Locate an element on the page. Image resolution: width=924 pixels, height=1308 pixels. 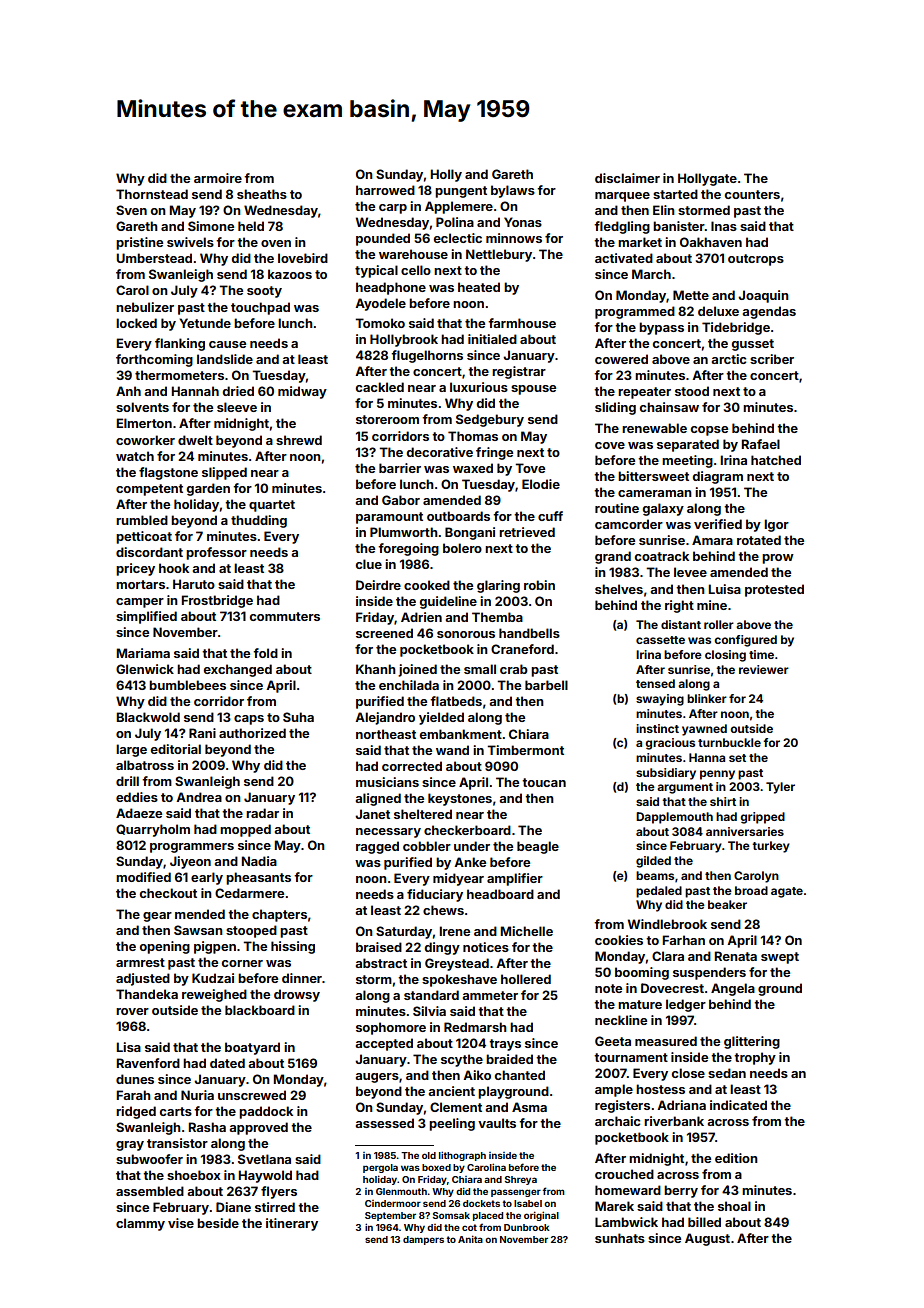
Adaeze is located at coordinates (139, 813).
